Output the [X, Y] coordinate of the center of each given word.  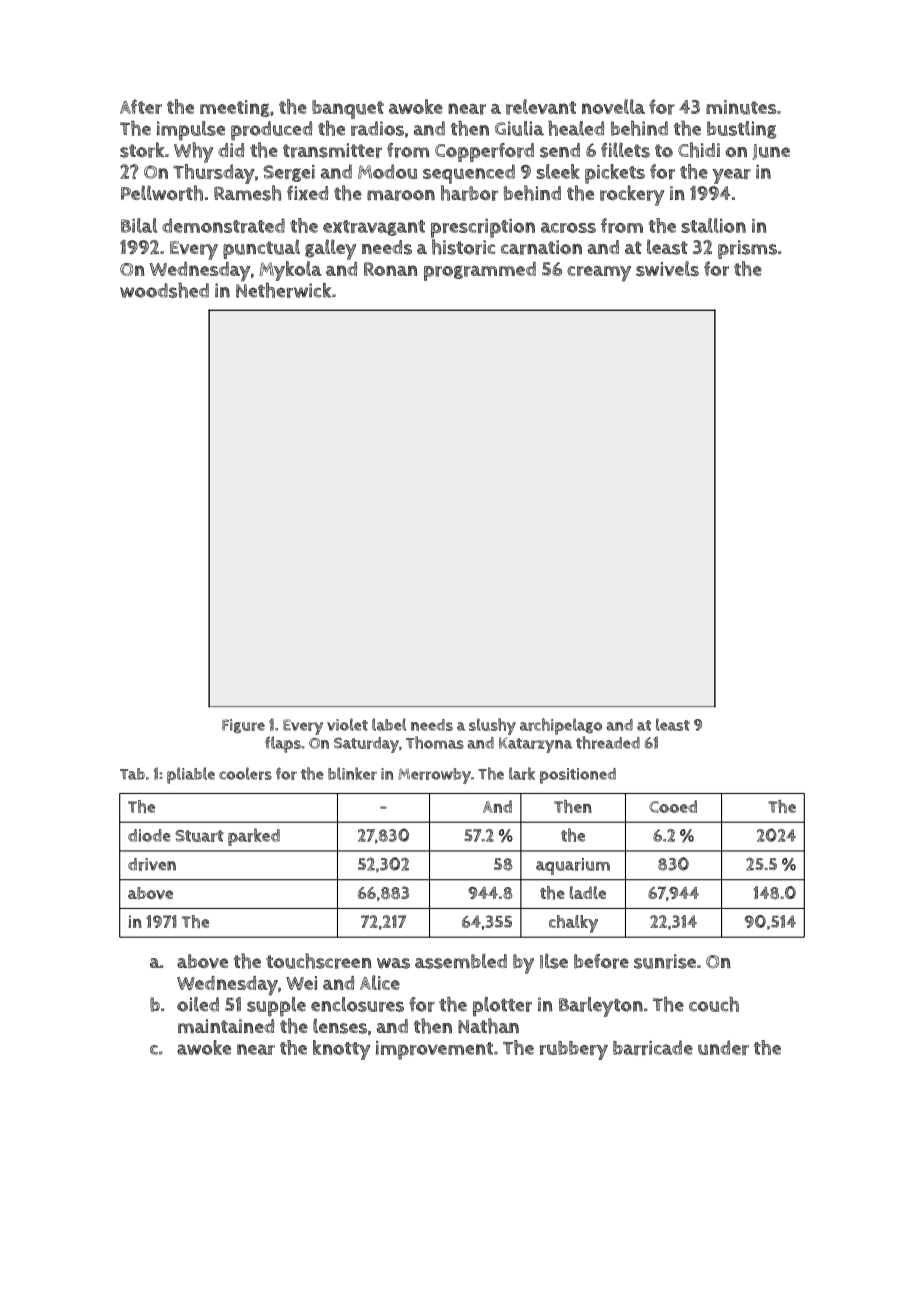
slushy [492, 726]
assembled [461, 961]
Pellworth [162, 193]
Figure [243, 726]
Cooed [673, 806]
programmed [480, 271]
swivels [667, 269]
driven [152, 864]
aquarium [573, 866]
